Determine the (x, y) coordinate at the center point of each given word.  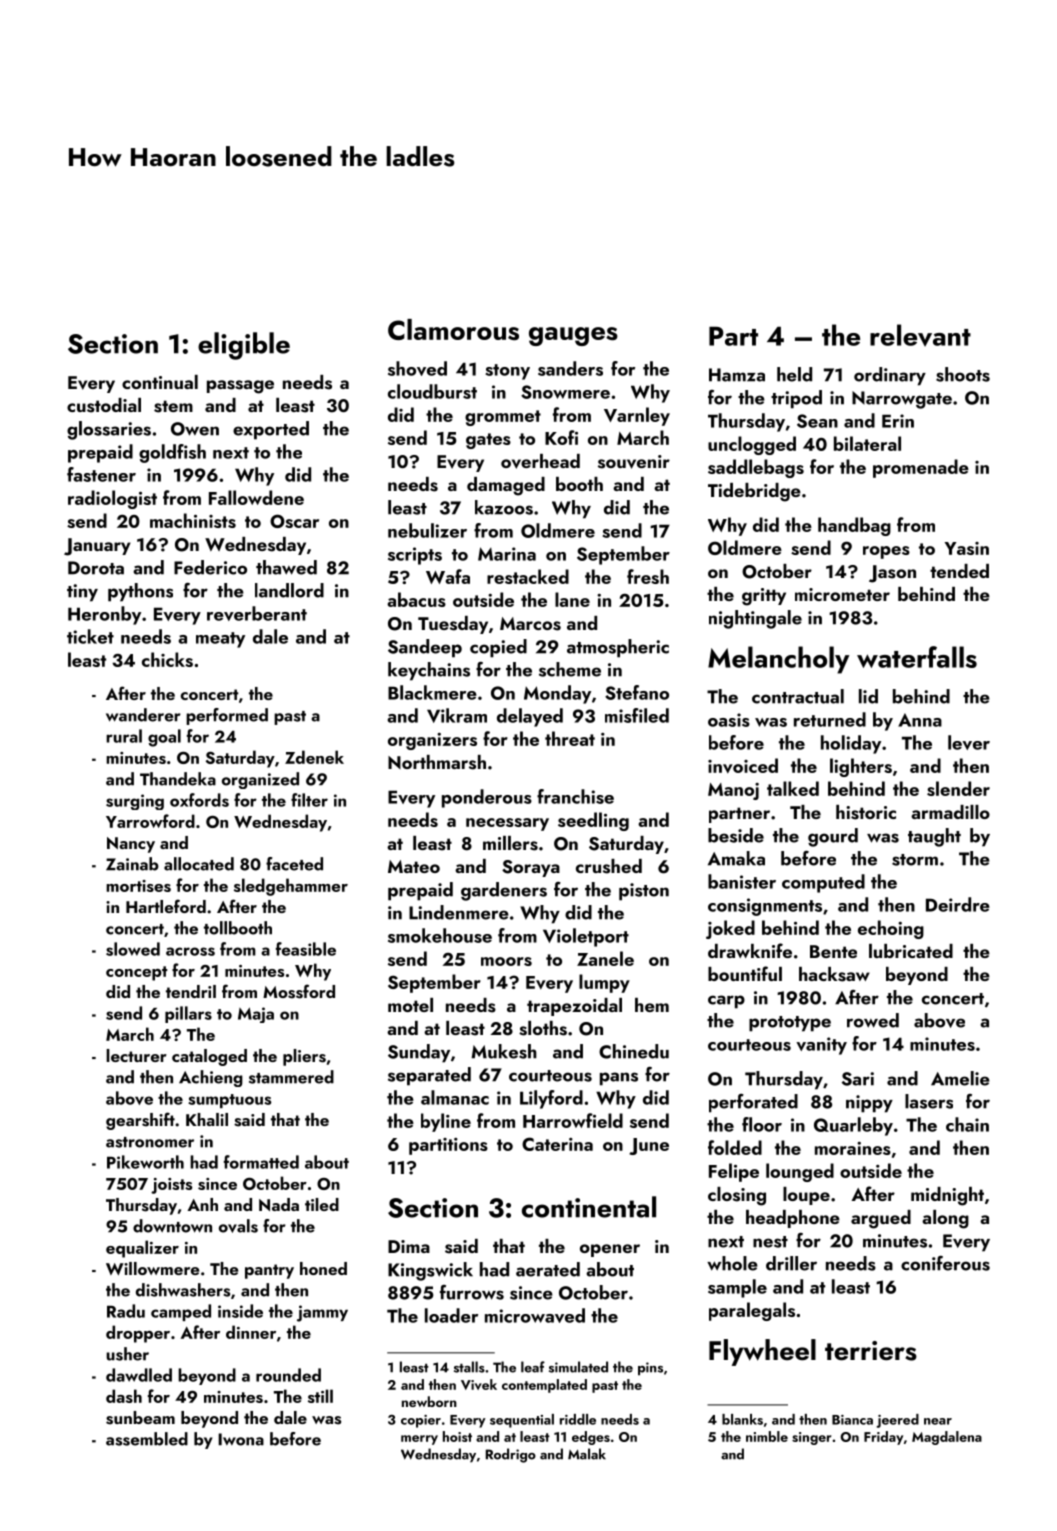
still (320, 1396)
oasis (729, 720)
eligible (244, 346)
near (938, 1421)
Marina (507, 554)
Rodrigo (511, 1455)
